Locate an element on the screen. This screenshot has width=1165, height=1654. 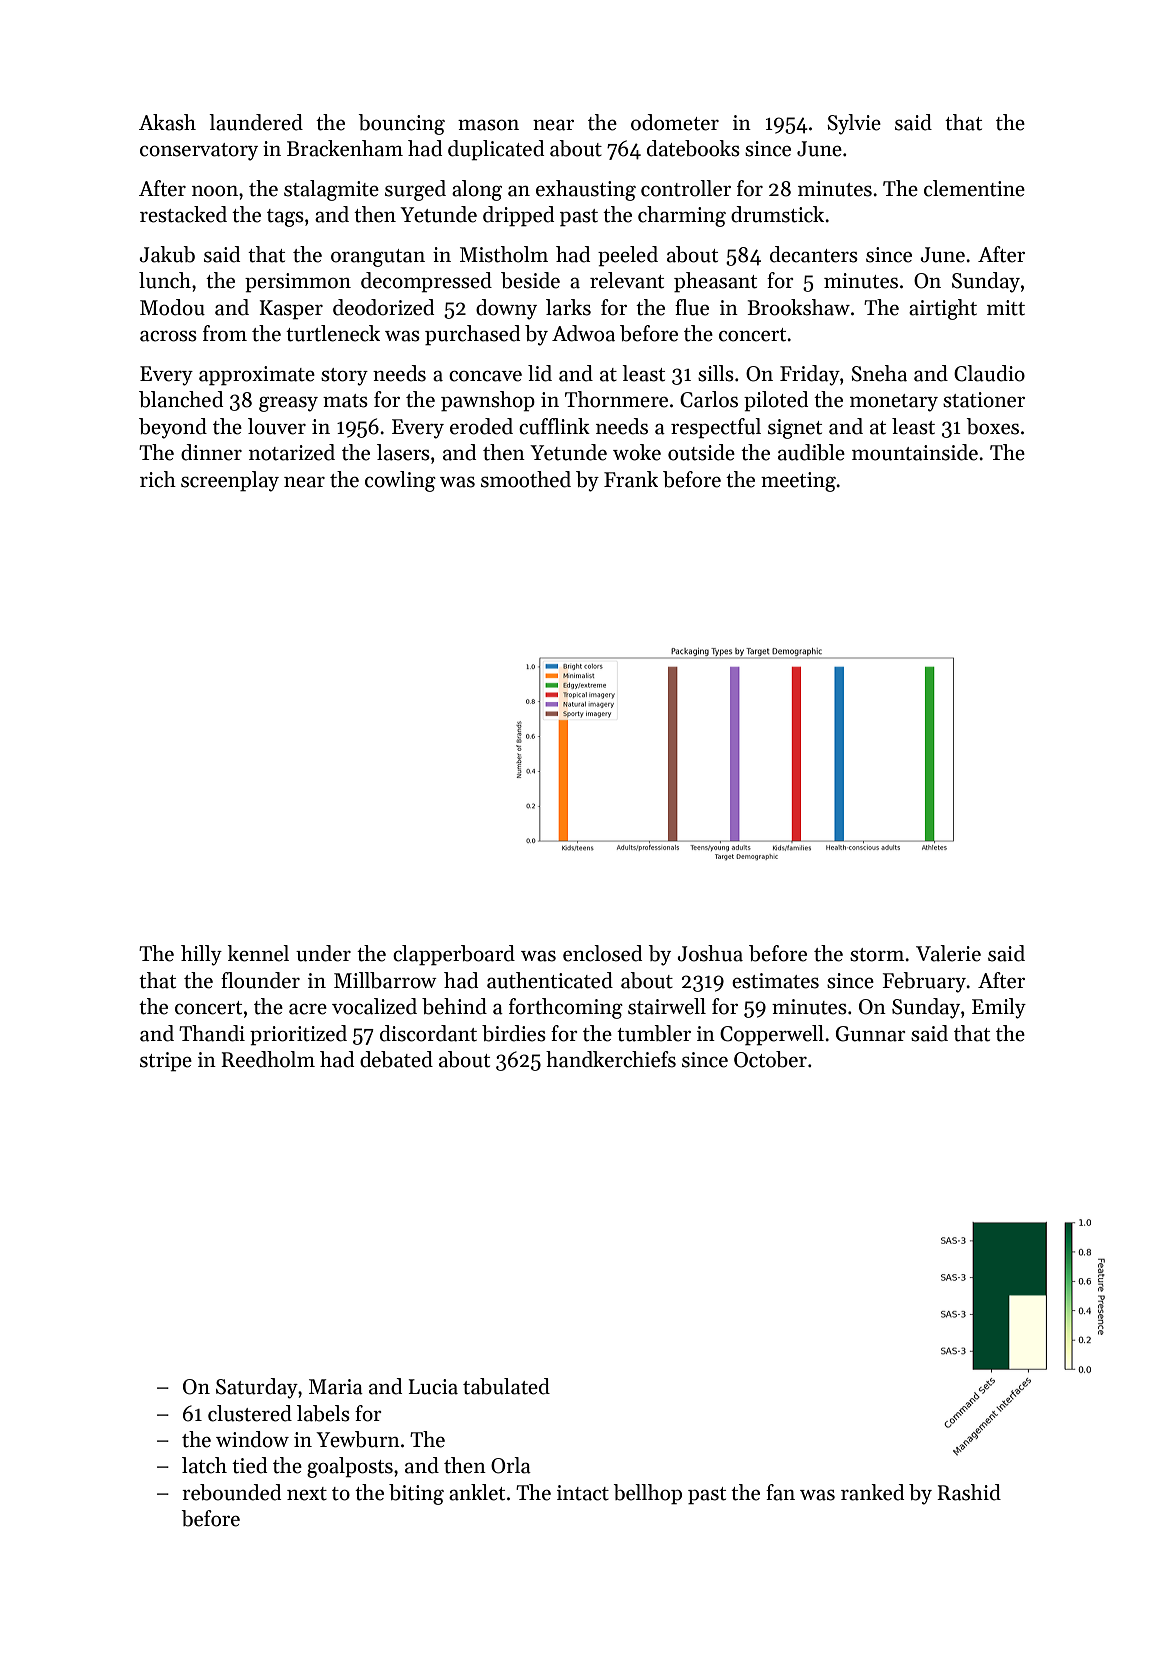
clapperboard is located at coordinates (454, 955).
